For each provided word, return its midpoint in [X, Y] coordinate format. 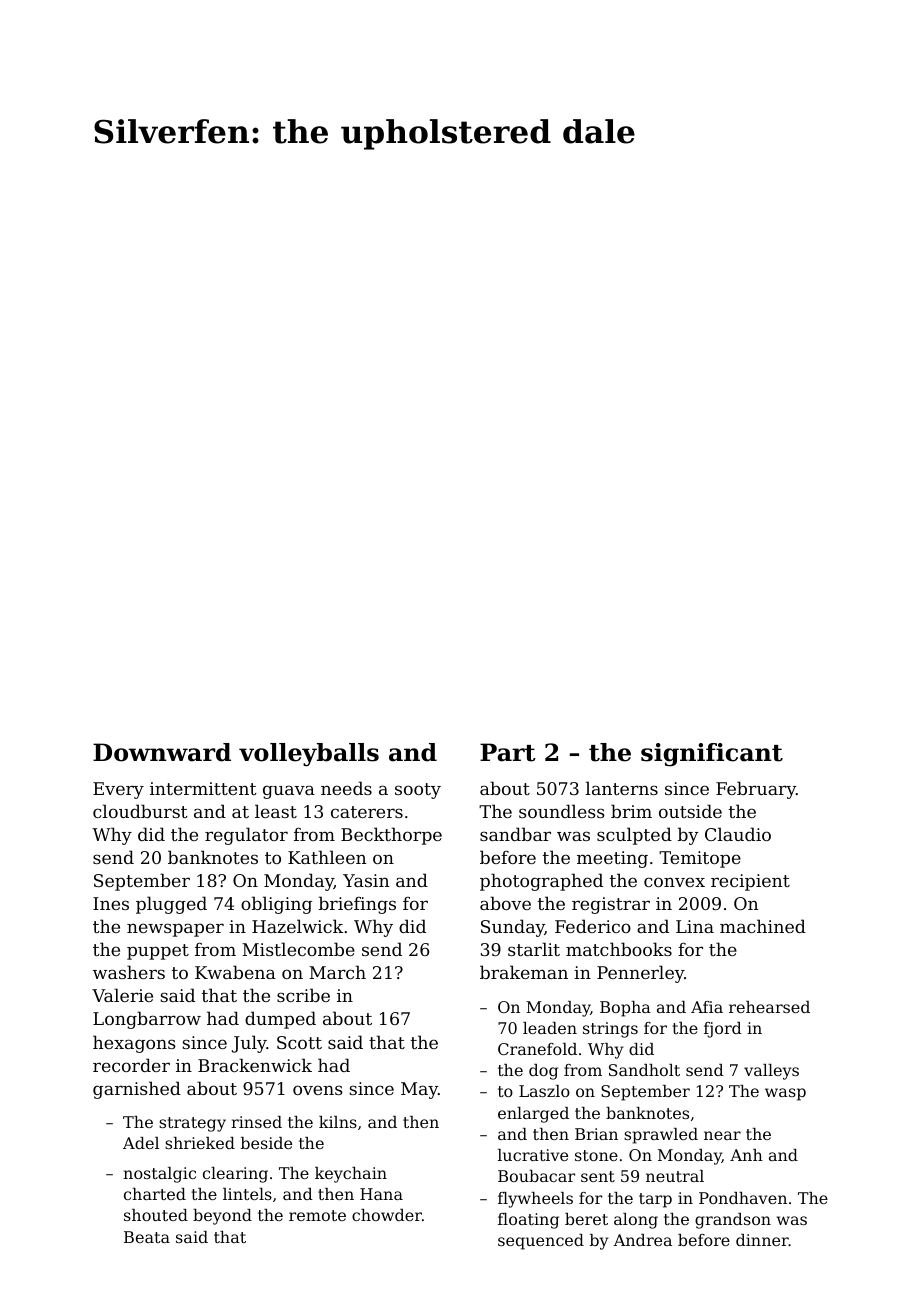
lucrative [533, 1155]
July [249, 1044]
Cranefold [537, 1049]
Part [508, 752]
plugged [171, 905]
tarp [655, 1200]
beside [266, 1143]
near [722, 1135]
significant [712, 755]
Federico [593, 926]
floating [528, 1221]
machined [763, 926]
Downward [162, 752]
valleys [771, 1072]
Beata [147, 1237]
